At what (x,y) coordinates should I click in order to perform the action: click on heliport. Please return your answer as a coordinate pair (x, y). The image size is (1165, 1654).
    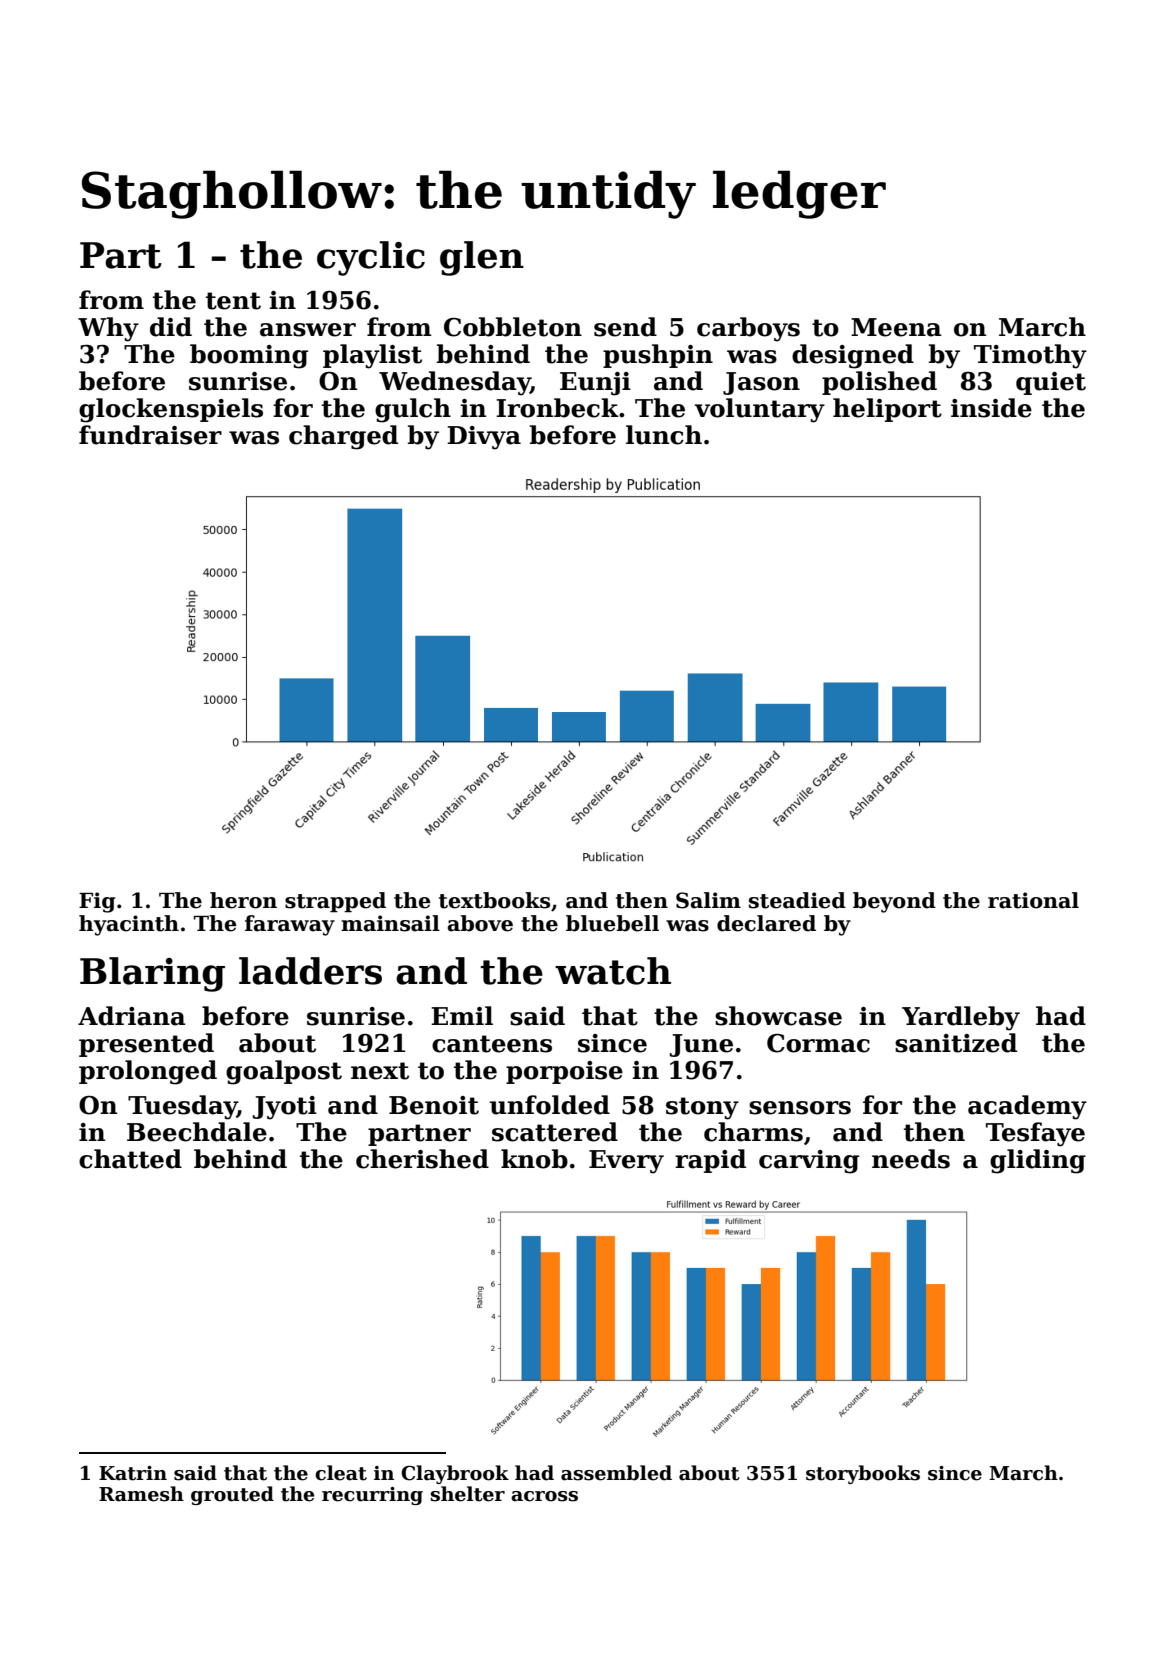
    Looking at the image, I should click on (887, 410).
